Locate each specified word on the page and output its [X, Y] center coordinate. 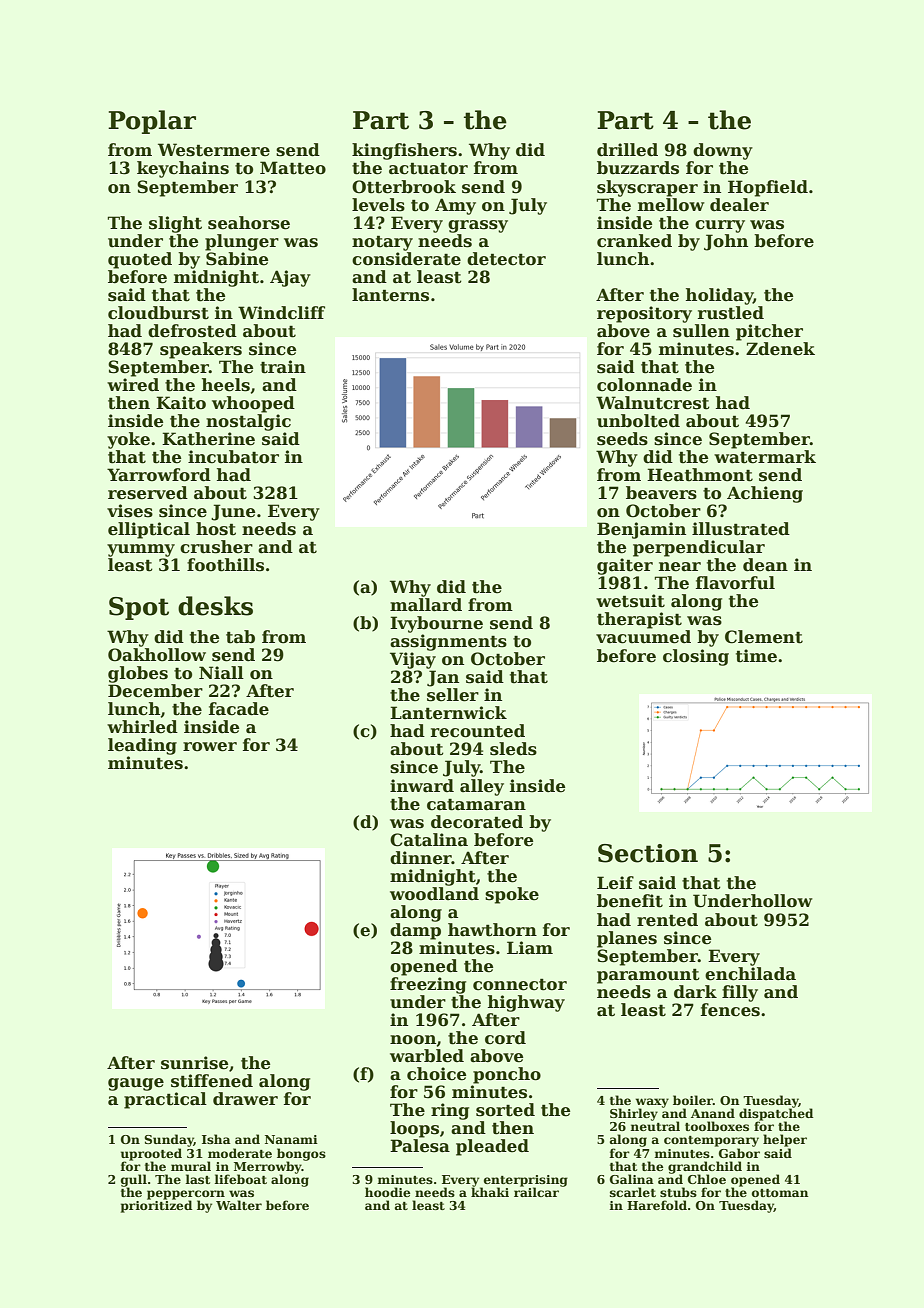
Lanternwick [448, 713]
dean [765, 565]
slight [175, 224]
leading [142, 746]
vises [130, 511]
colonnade [644, 385]
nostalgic [248, 422]
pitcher [769, 332]
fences [730, 1010]
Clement [764, 637]
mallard [426, 605]
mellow [671, 205]
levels [378, 205]
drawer [245, 1099]
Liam [530, 947]
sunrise [194, 1063]
